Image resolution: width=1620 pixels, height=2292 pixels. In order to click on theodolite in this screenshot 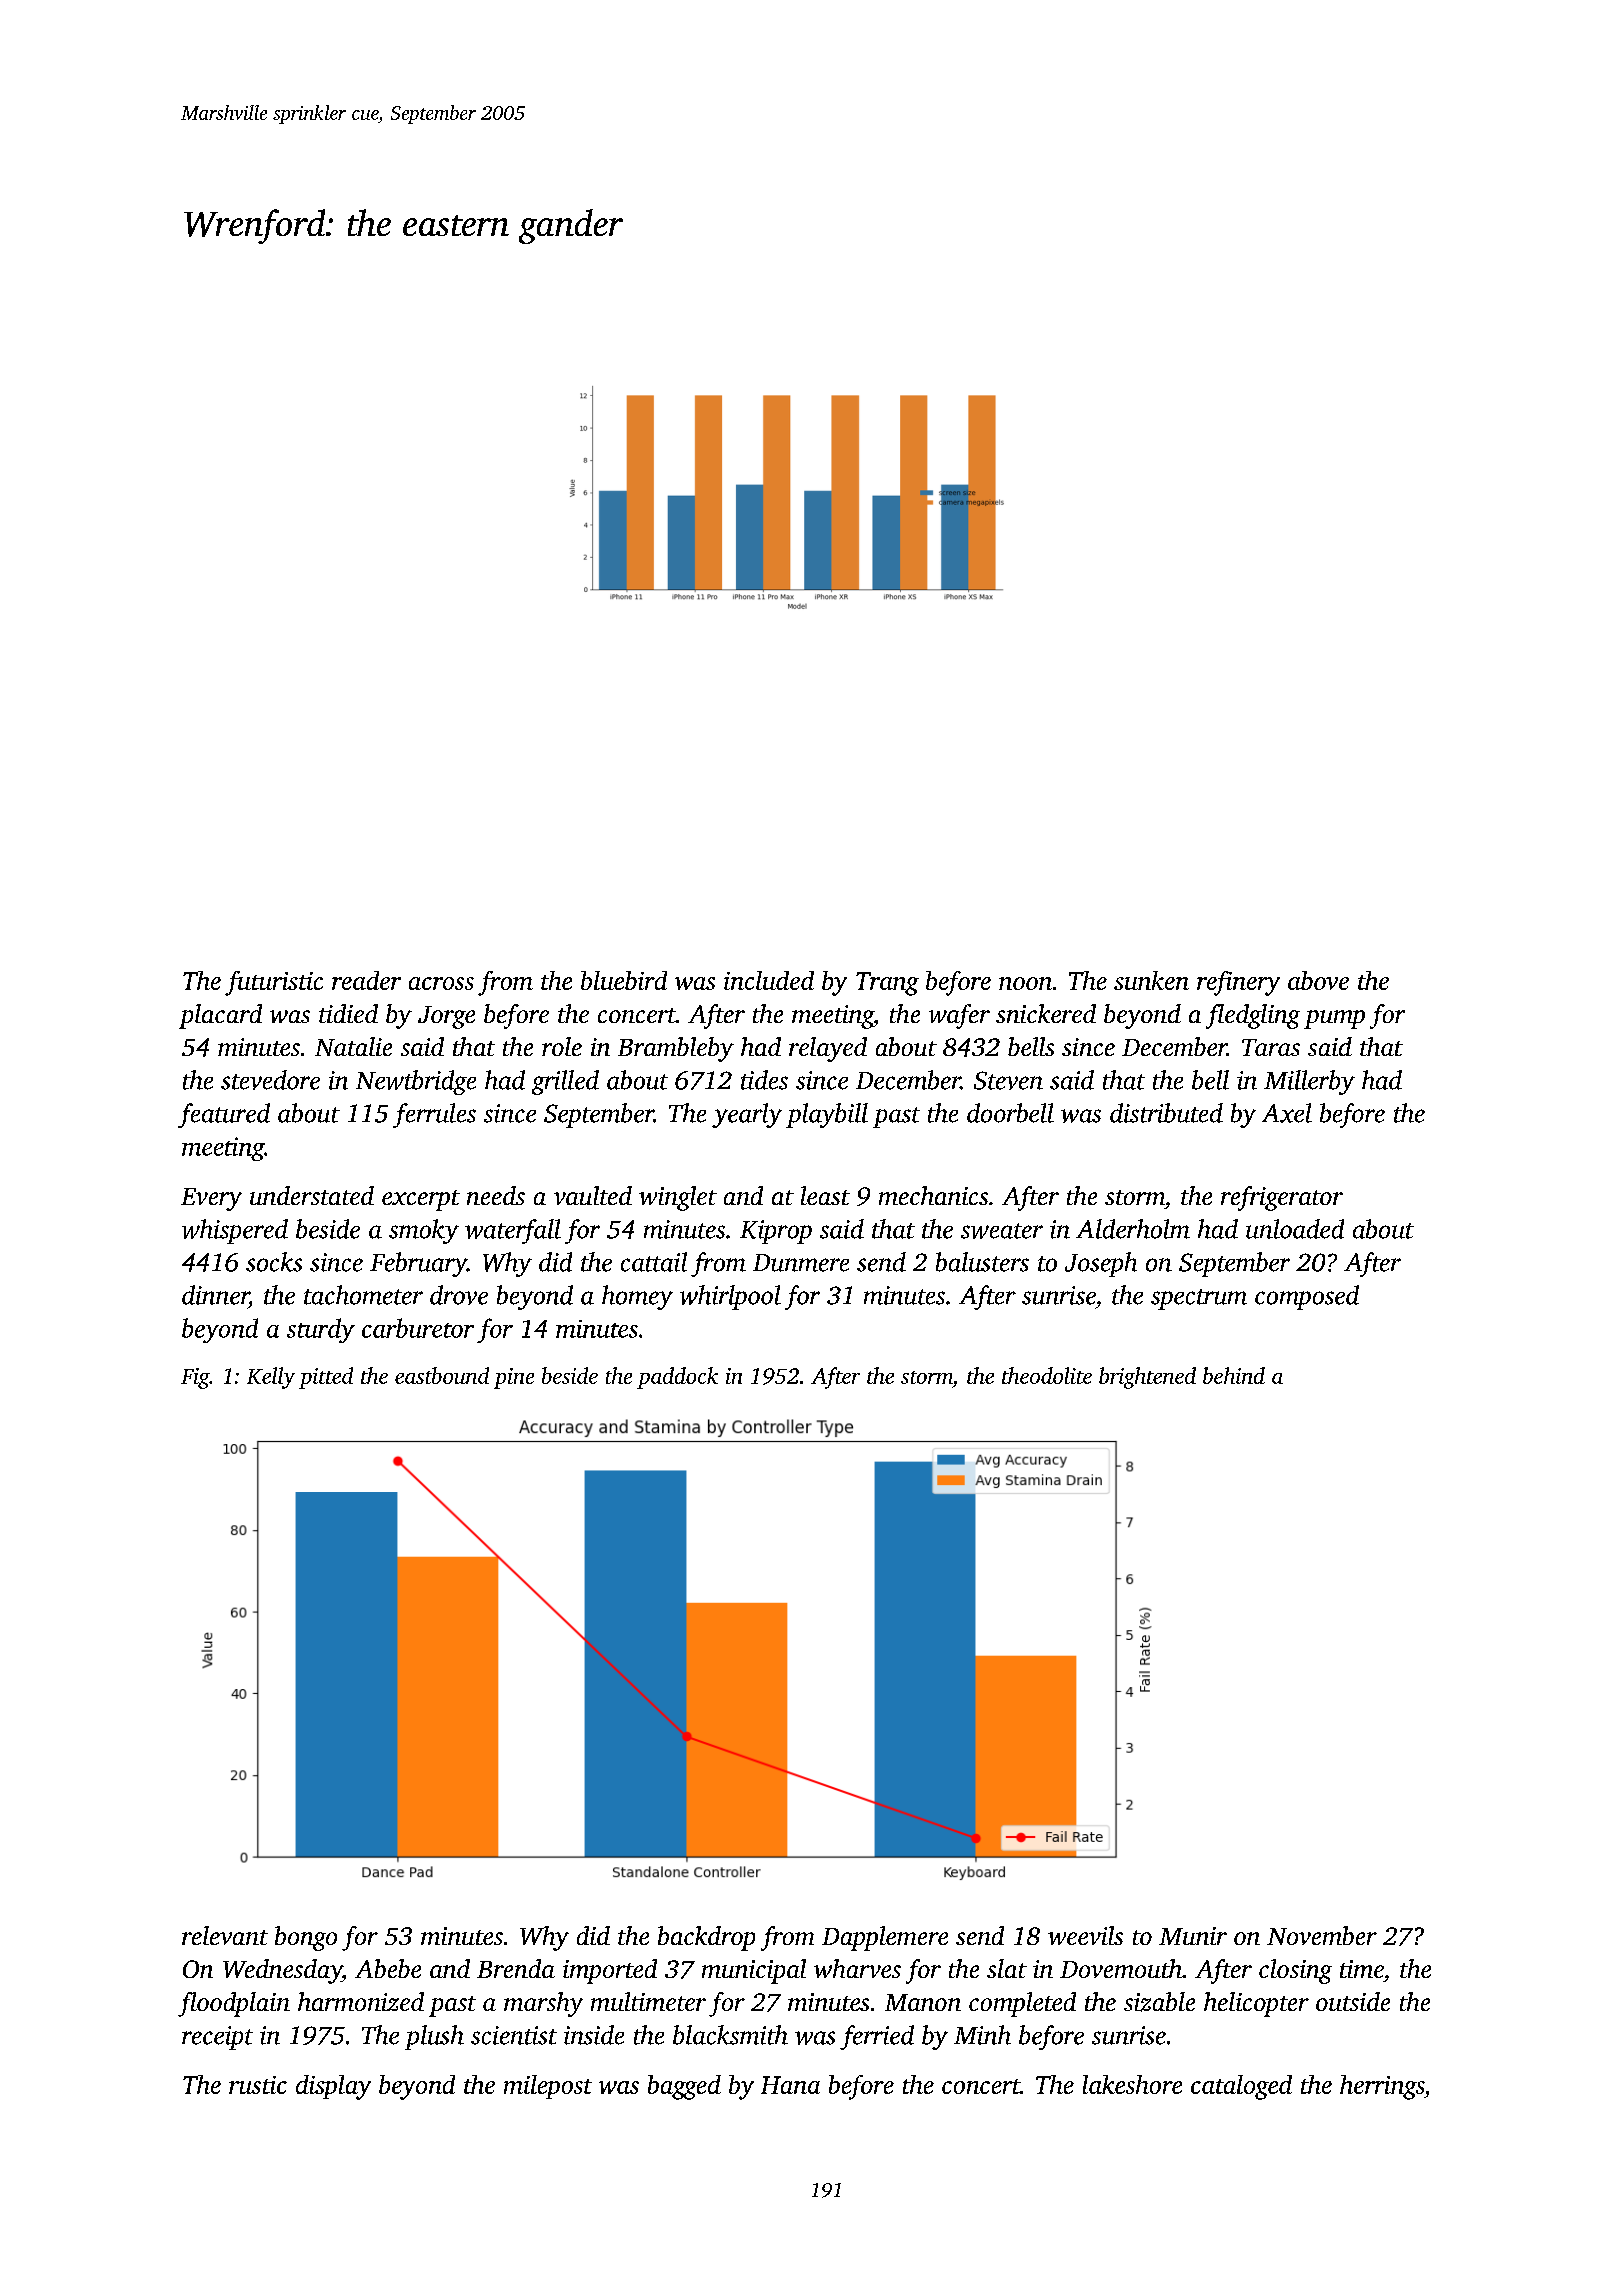, I will do `click(1047, 1375)`.
